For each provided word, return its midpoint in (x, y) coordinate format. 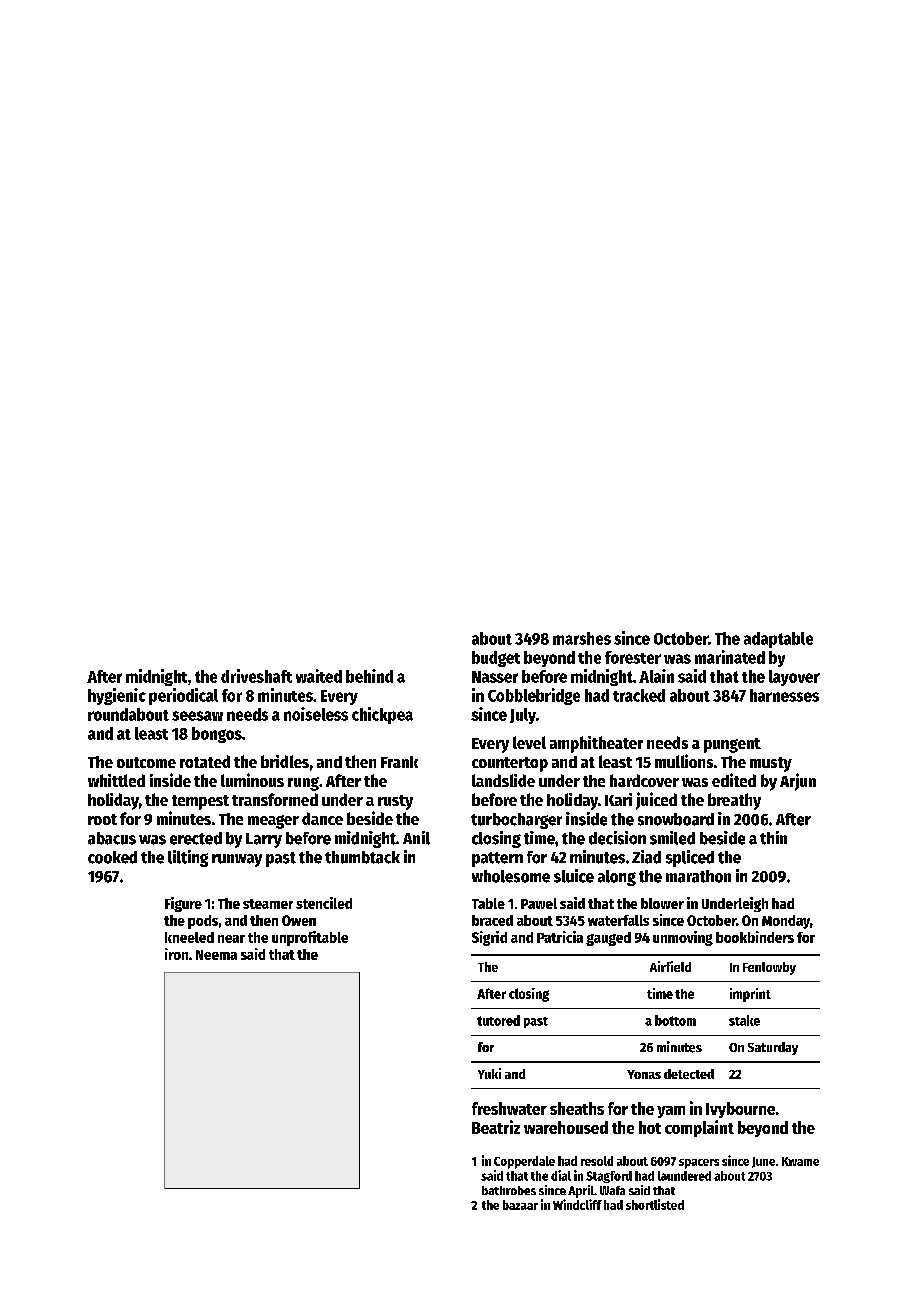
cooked (112, 857)
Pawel (539, 903)
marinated (730, 657)
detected (689, 1074)
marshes (582, 638)
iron (176, 954)
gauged (608, 939)
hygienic (117, 696)
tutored (498, 1020)
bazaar (520, 1205)
